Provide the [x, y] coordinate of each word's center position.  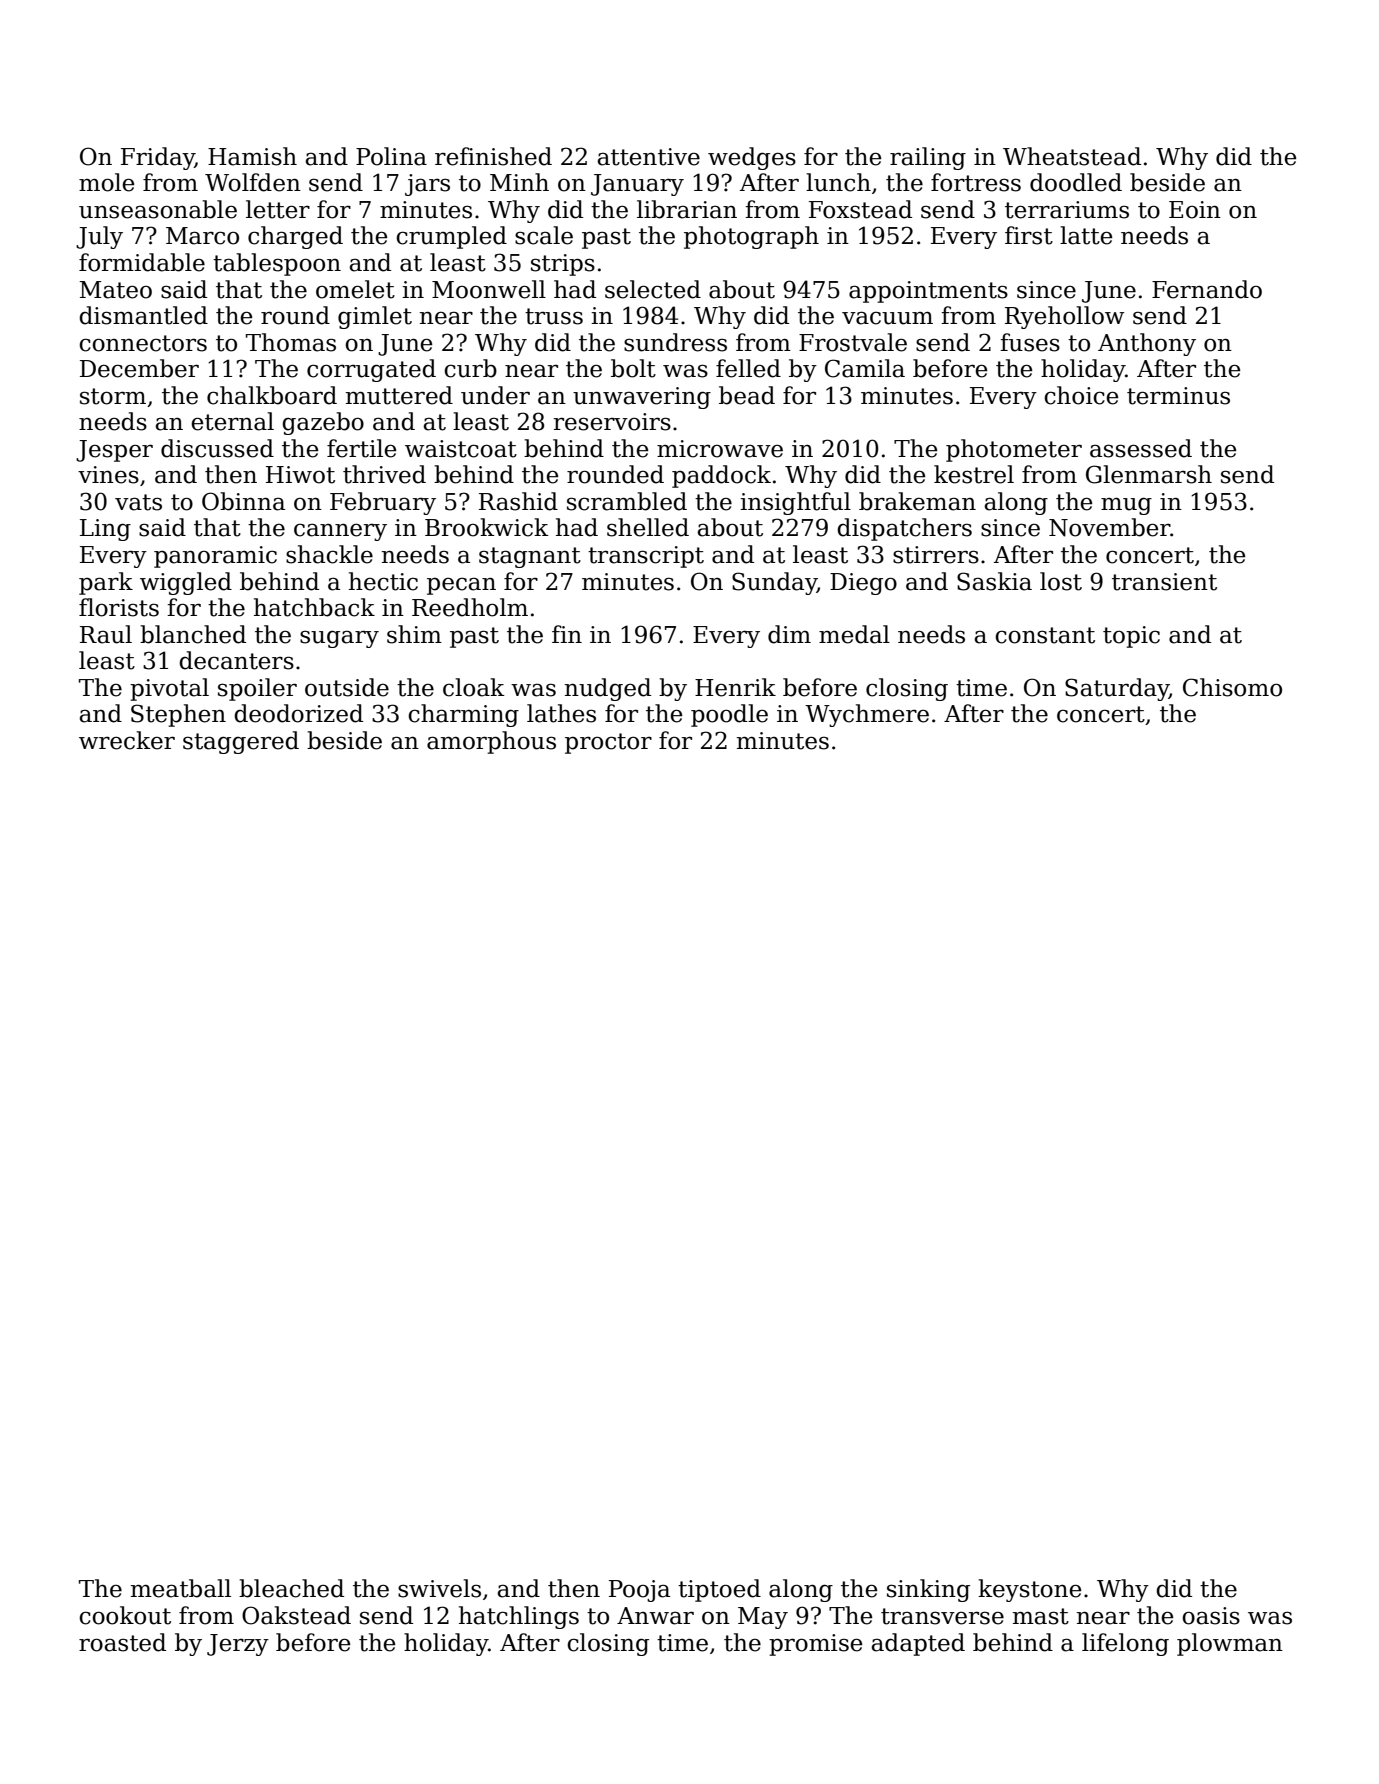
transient [1164, 582]
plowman [1230, 1644]
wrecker [127, 740]
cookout [125, 1615]
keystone [1029, 1590]
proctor [608, 743]
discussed [217, 448]
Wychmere [867, 715]
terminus [1178, 396]
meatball [181, 1588]
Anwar [655, 1616]
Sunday [774, 583]
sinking [928, 1590]
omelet [355, 289]
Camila [865, 368]
